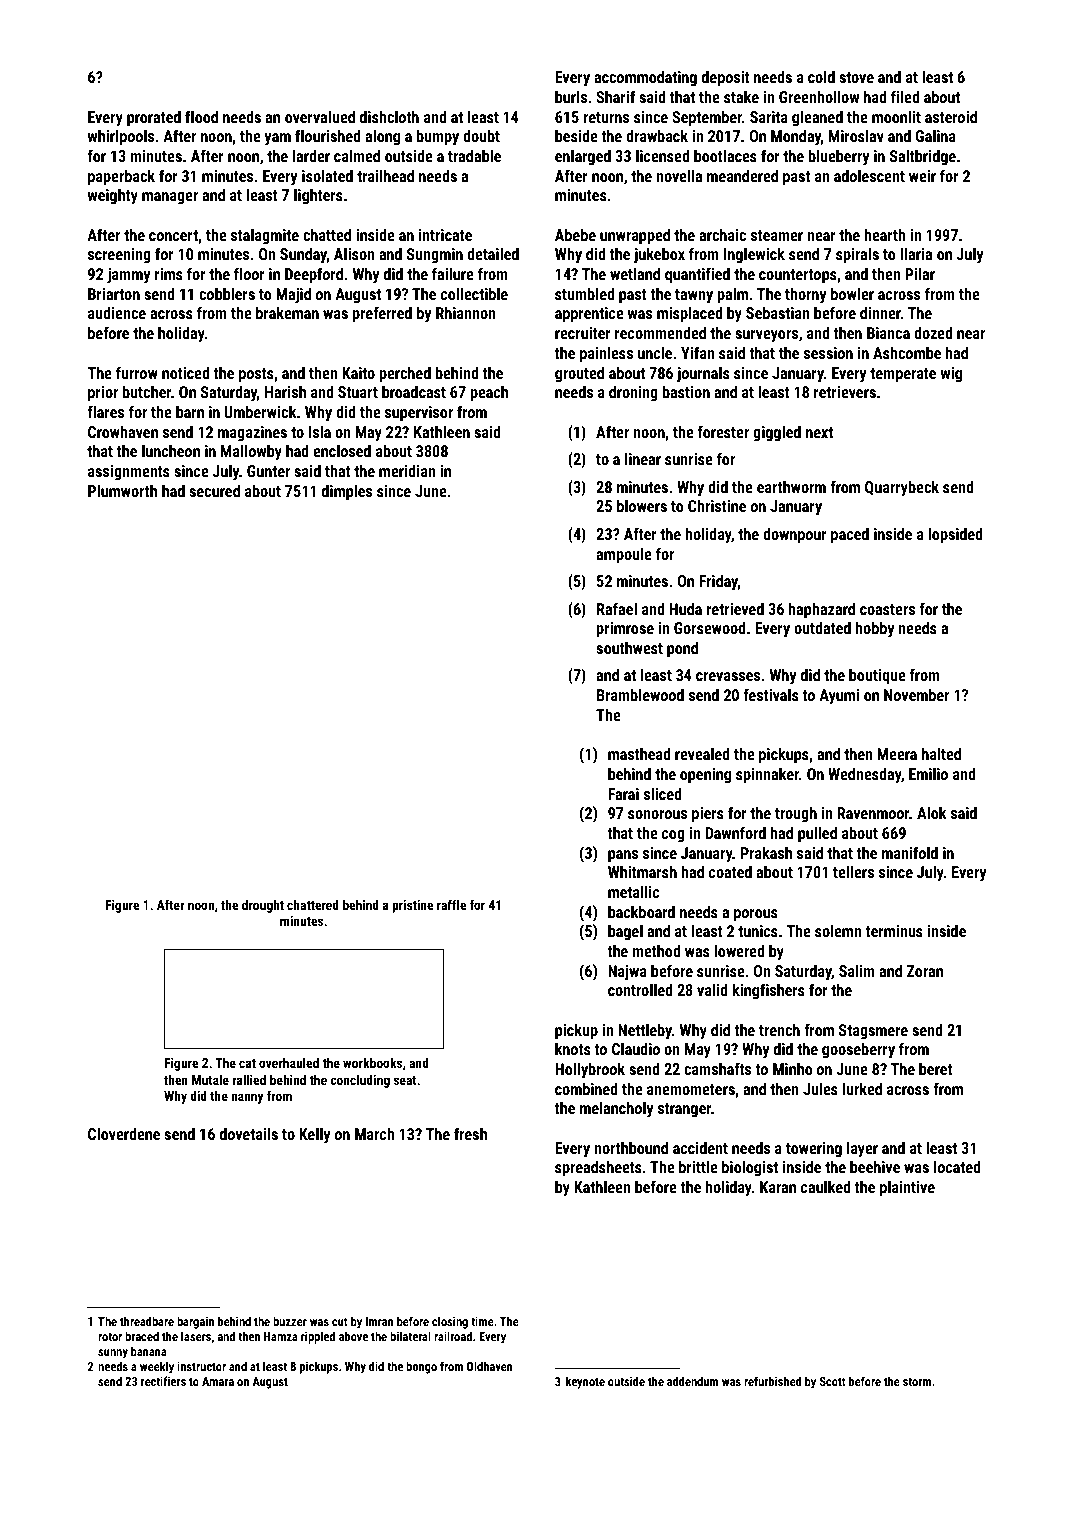  I want to click on cut, so click(340, 1322).
